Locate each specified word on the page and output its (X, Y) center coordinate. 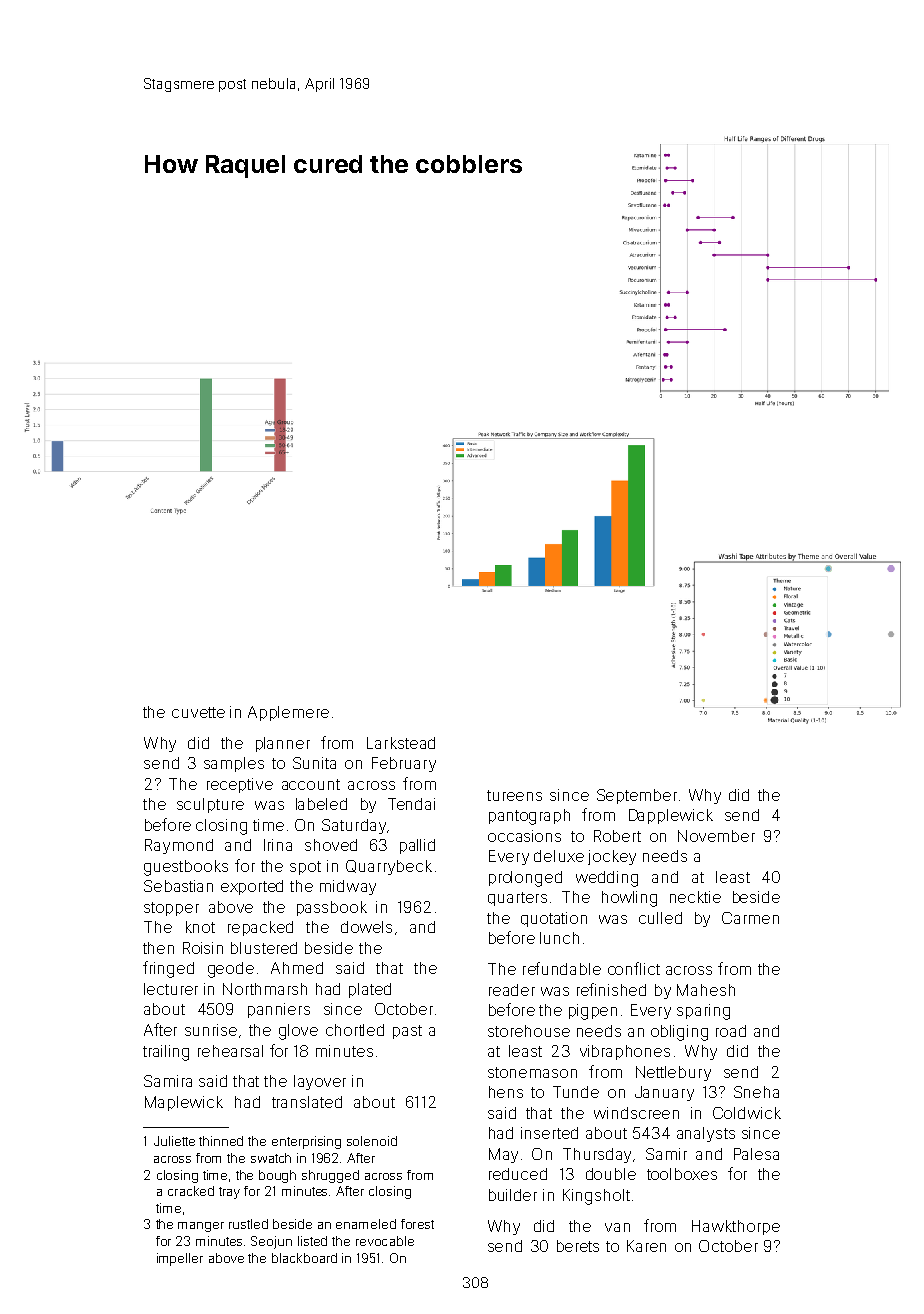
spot (305, 868)
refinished (611, 989)
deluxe (559, 856)
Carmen (750, 918)
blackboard (304, 1258)
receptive (240, 785)
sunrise (211, 1030)
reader (512, 990)
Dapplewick (671, 816)
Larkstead (401, 743)
